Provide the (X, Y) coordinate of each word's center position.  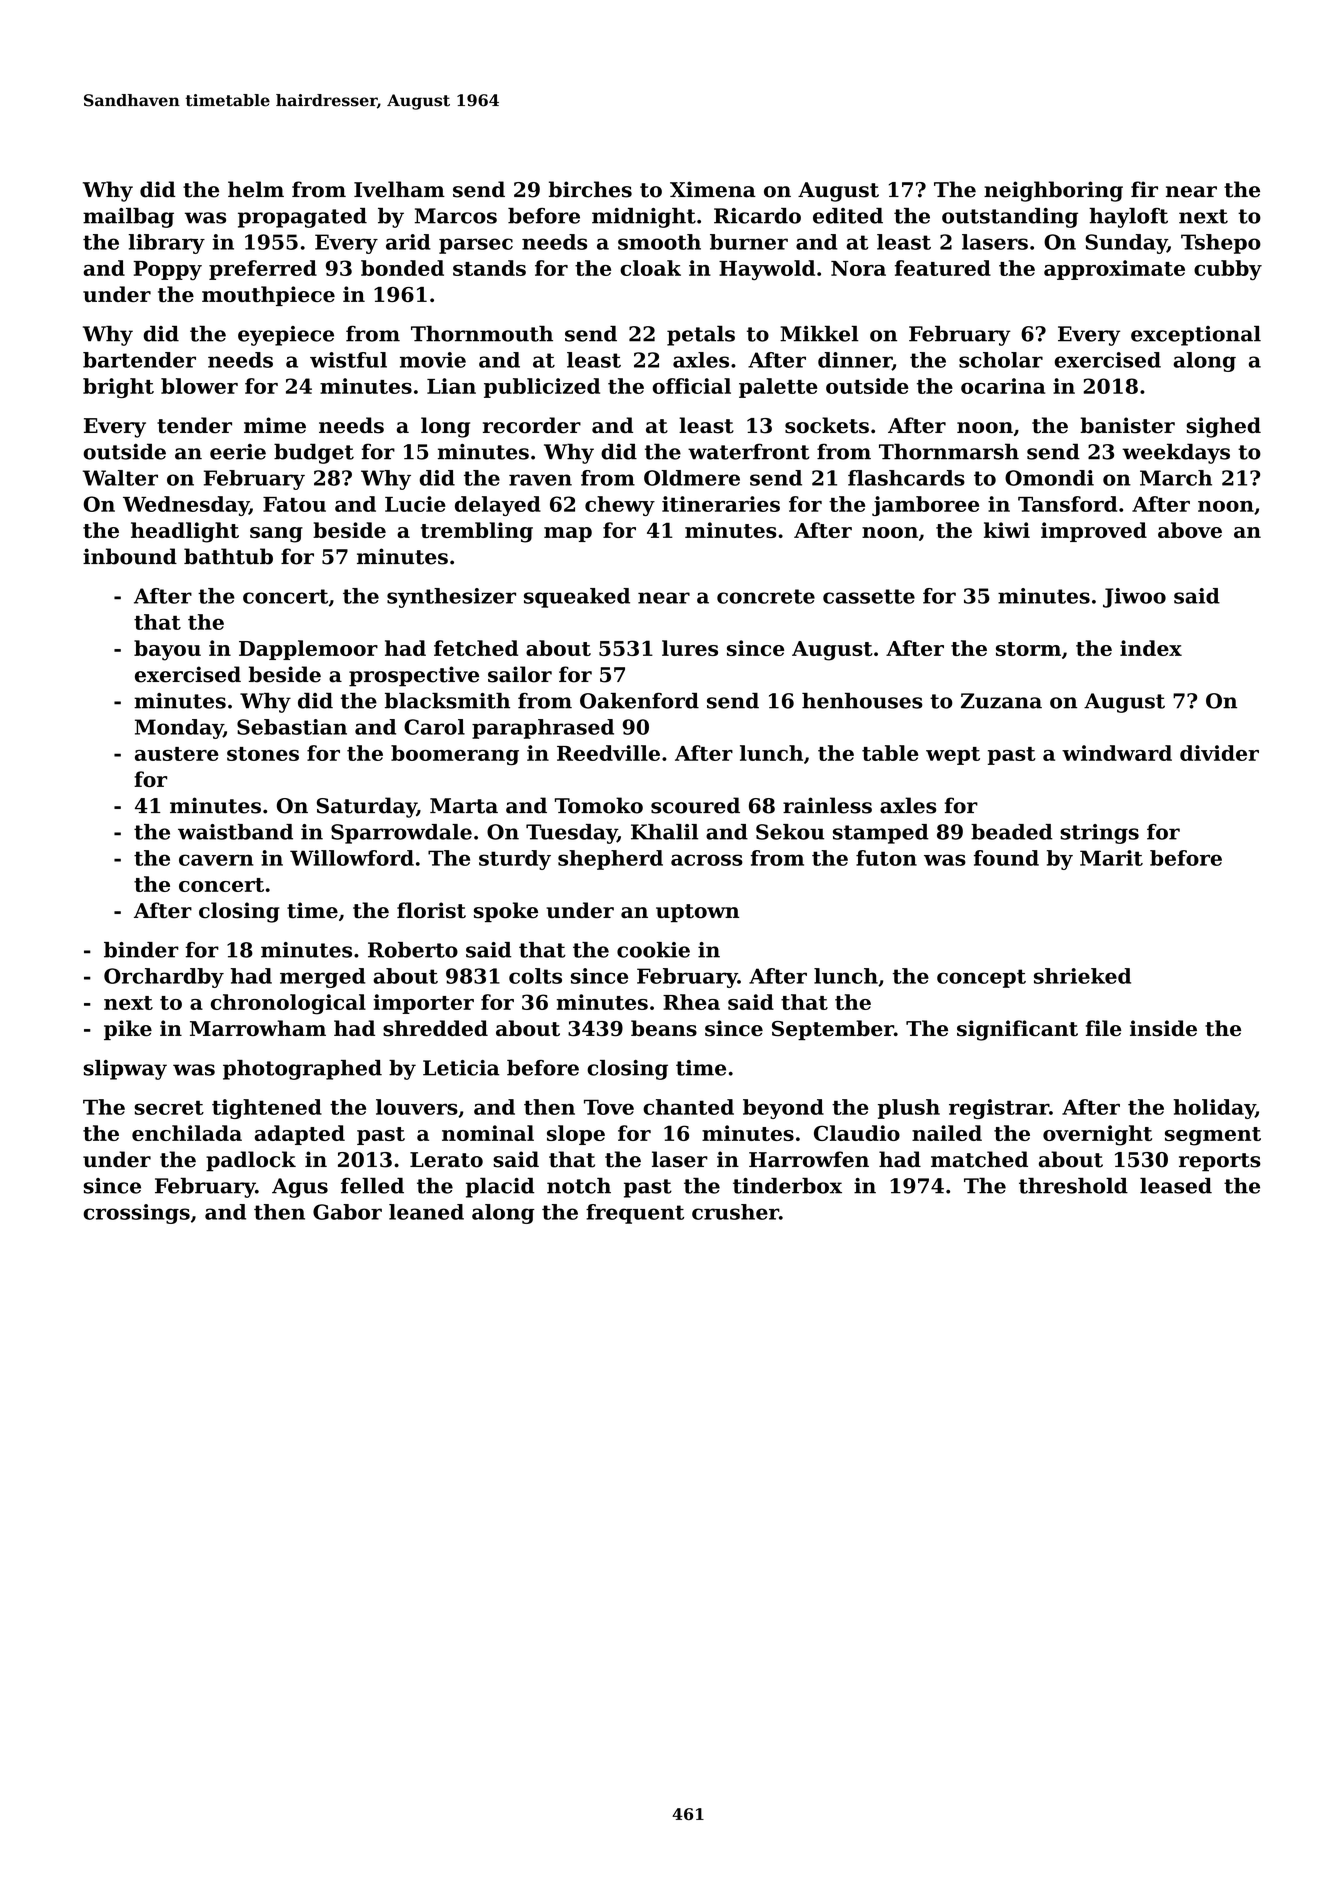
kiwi (1007, 530)
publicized (542, 388)
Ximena (713, 189)
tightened (267, 1109)
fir (1144, 189)
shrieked (1082, 976)
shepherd (610, 860)
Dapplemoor (308, 650)
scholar (1001, 360)
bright (118, 388)
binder (141, 950)
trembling (477, 532)
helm (256, 189)
